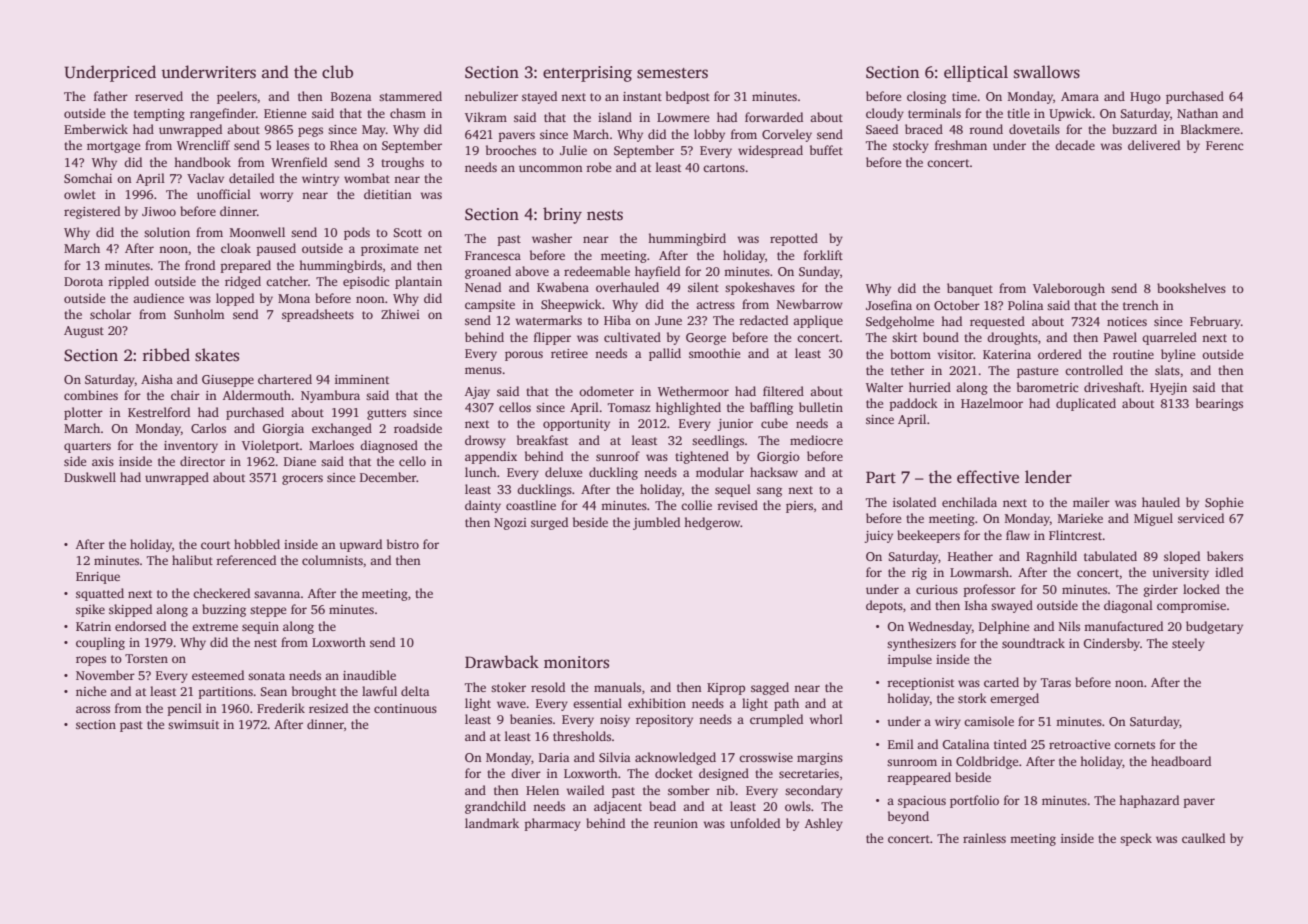 This page has width=1308, height=924. What do you see at coordinates (388, 477) in the page?
I see `December` at bounding box center [388, 477].
